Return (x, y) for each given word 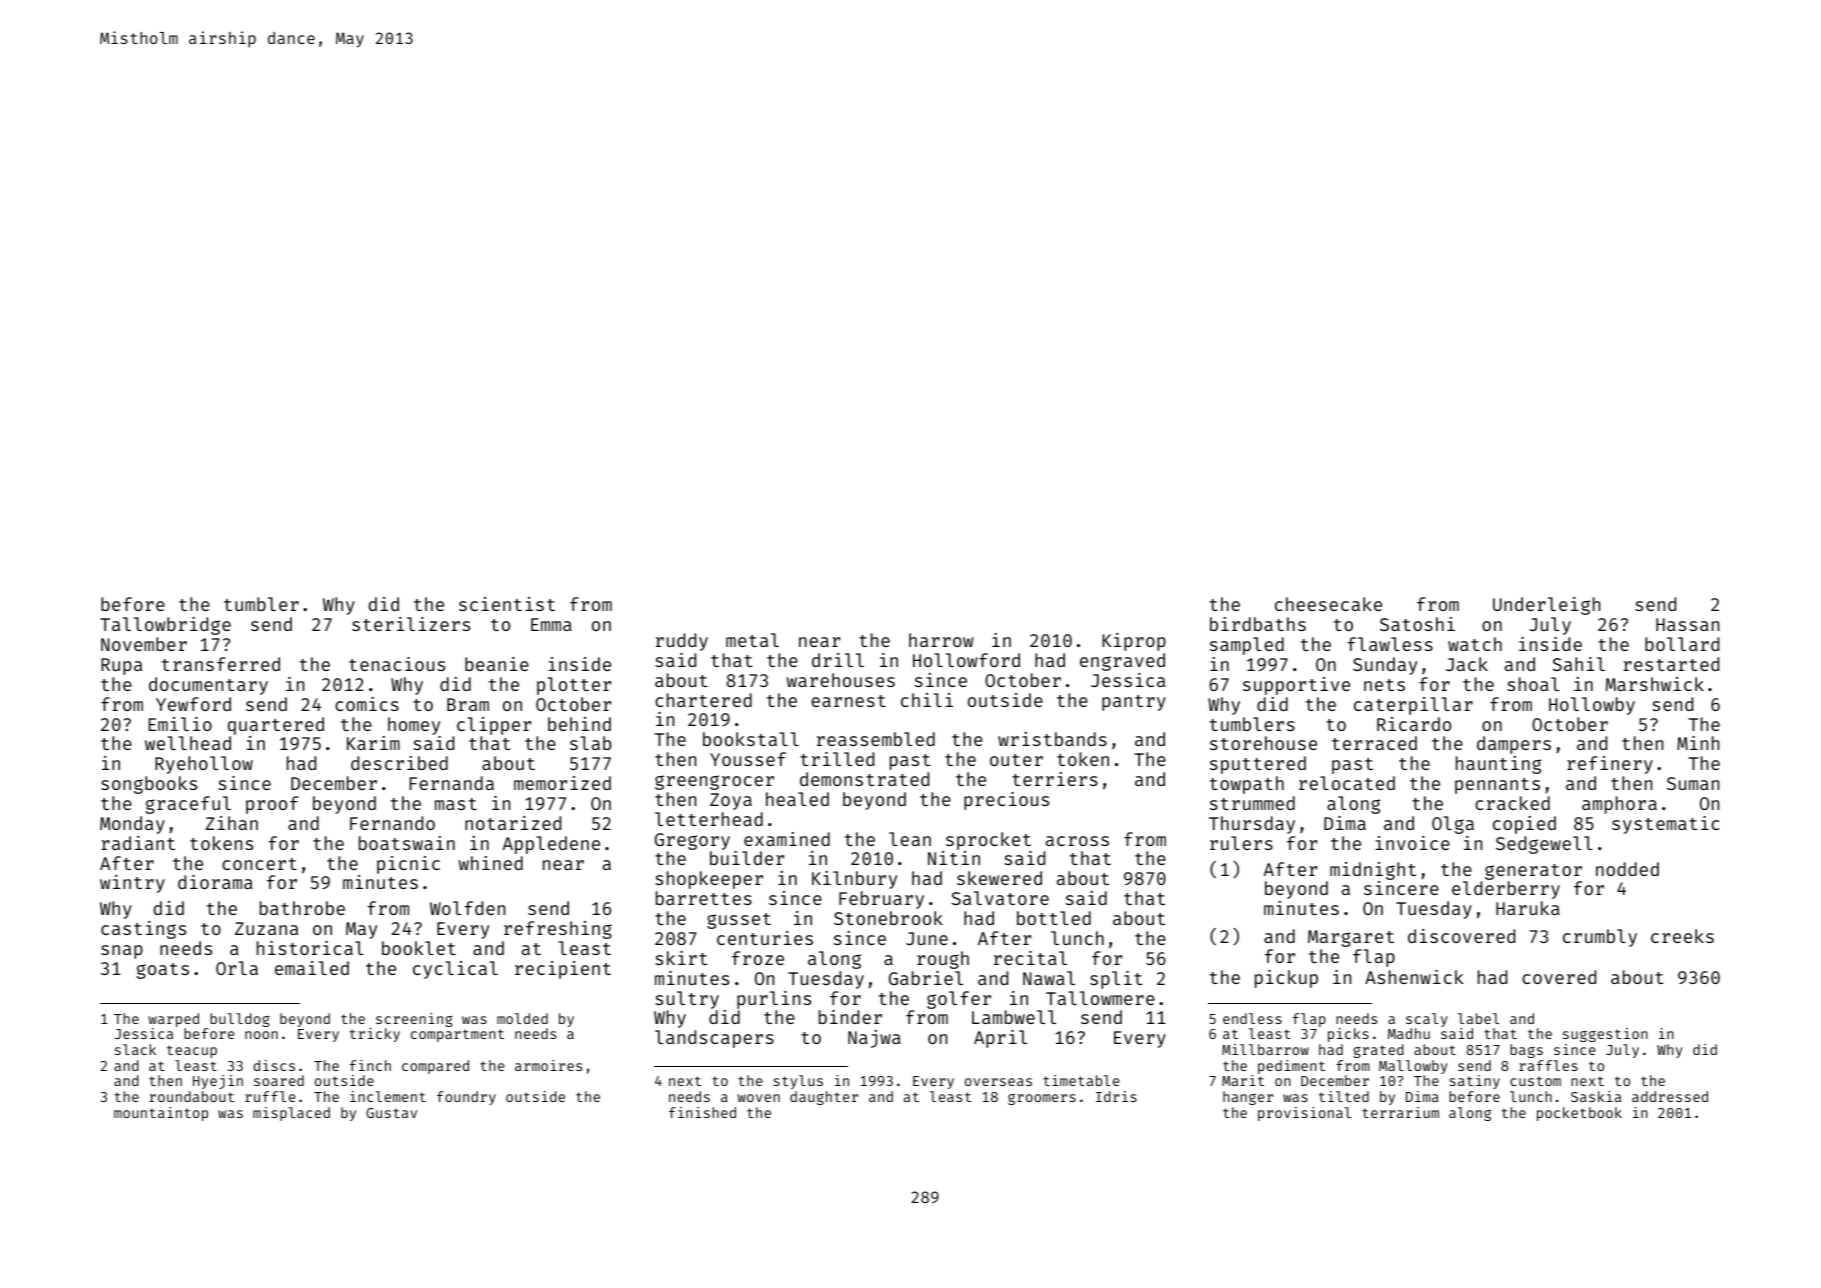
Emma (551, 624)
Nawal (1049, 978)
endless (1252, 1018)
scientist (507, 604)
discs (274, 1065)
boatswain (407, 843)
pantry (1134, 703)
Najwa (874, 1039)
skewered (999, 878)
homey (414, 726)
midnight (1373, 871)
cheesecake (1328, 604)
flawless (1390, 644)
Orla (237, 968)
